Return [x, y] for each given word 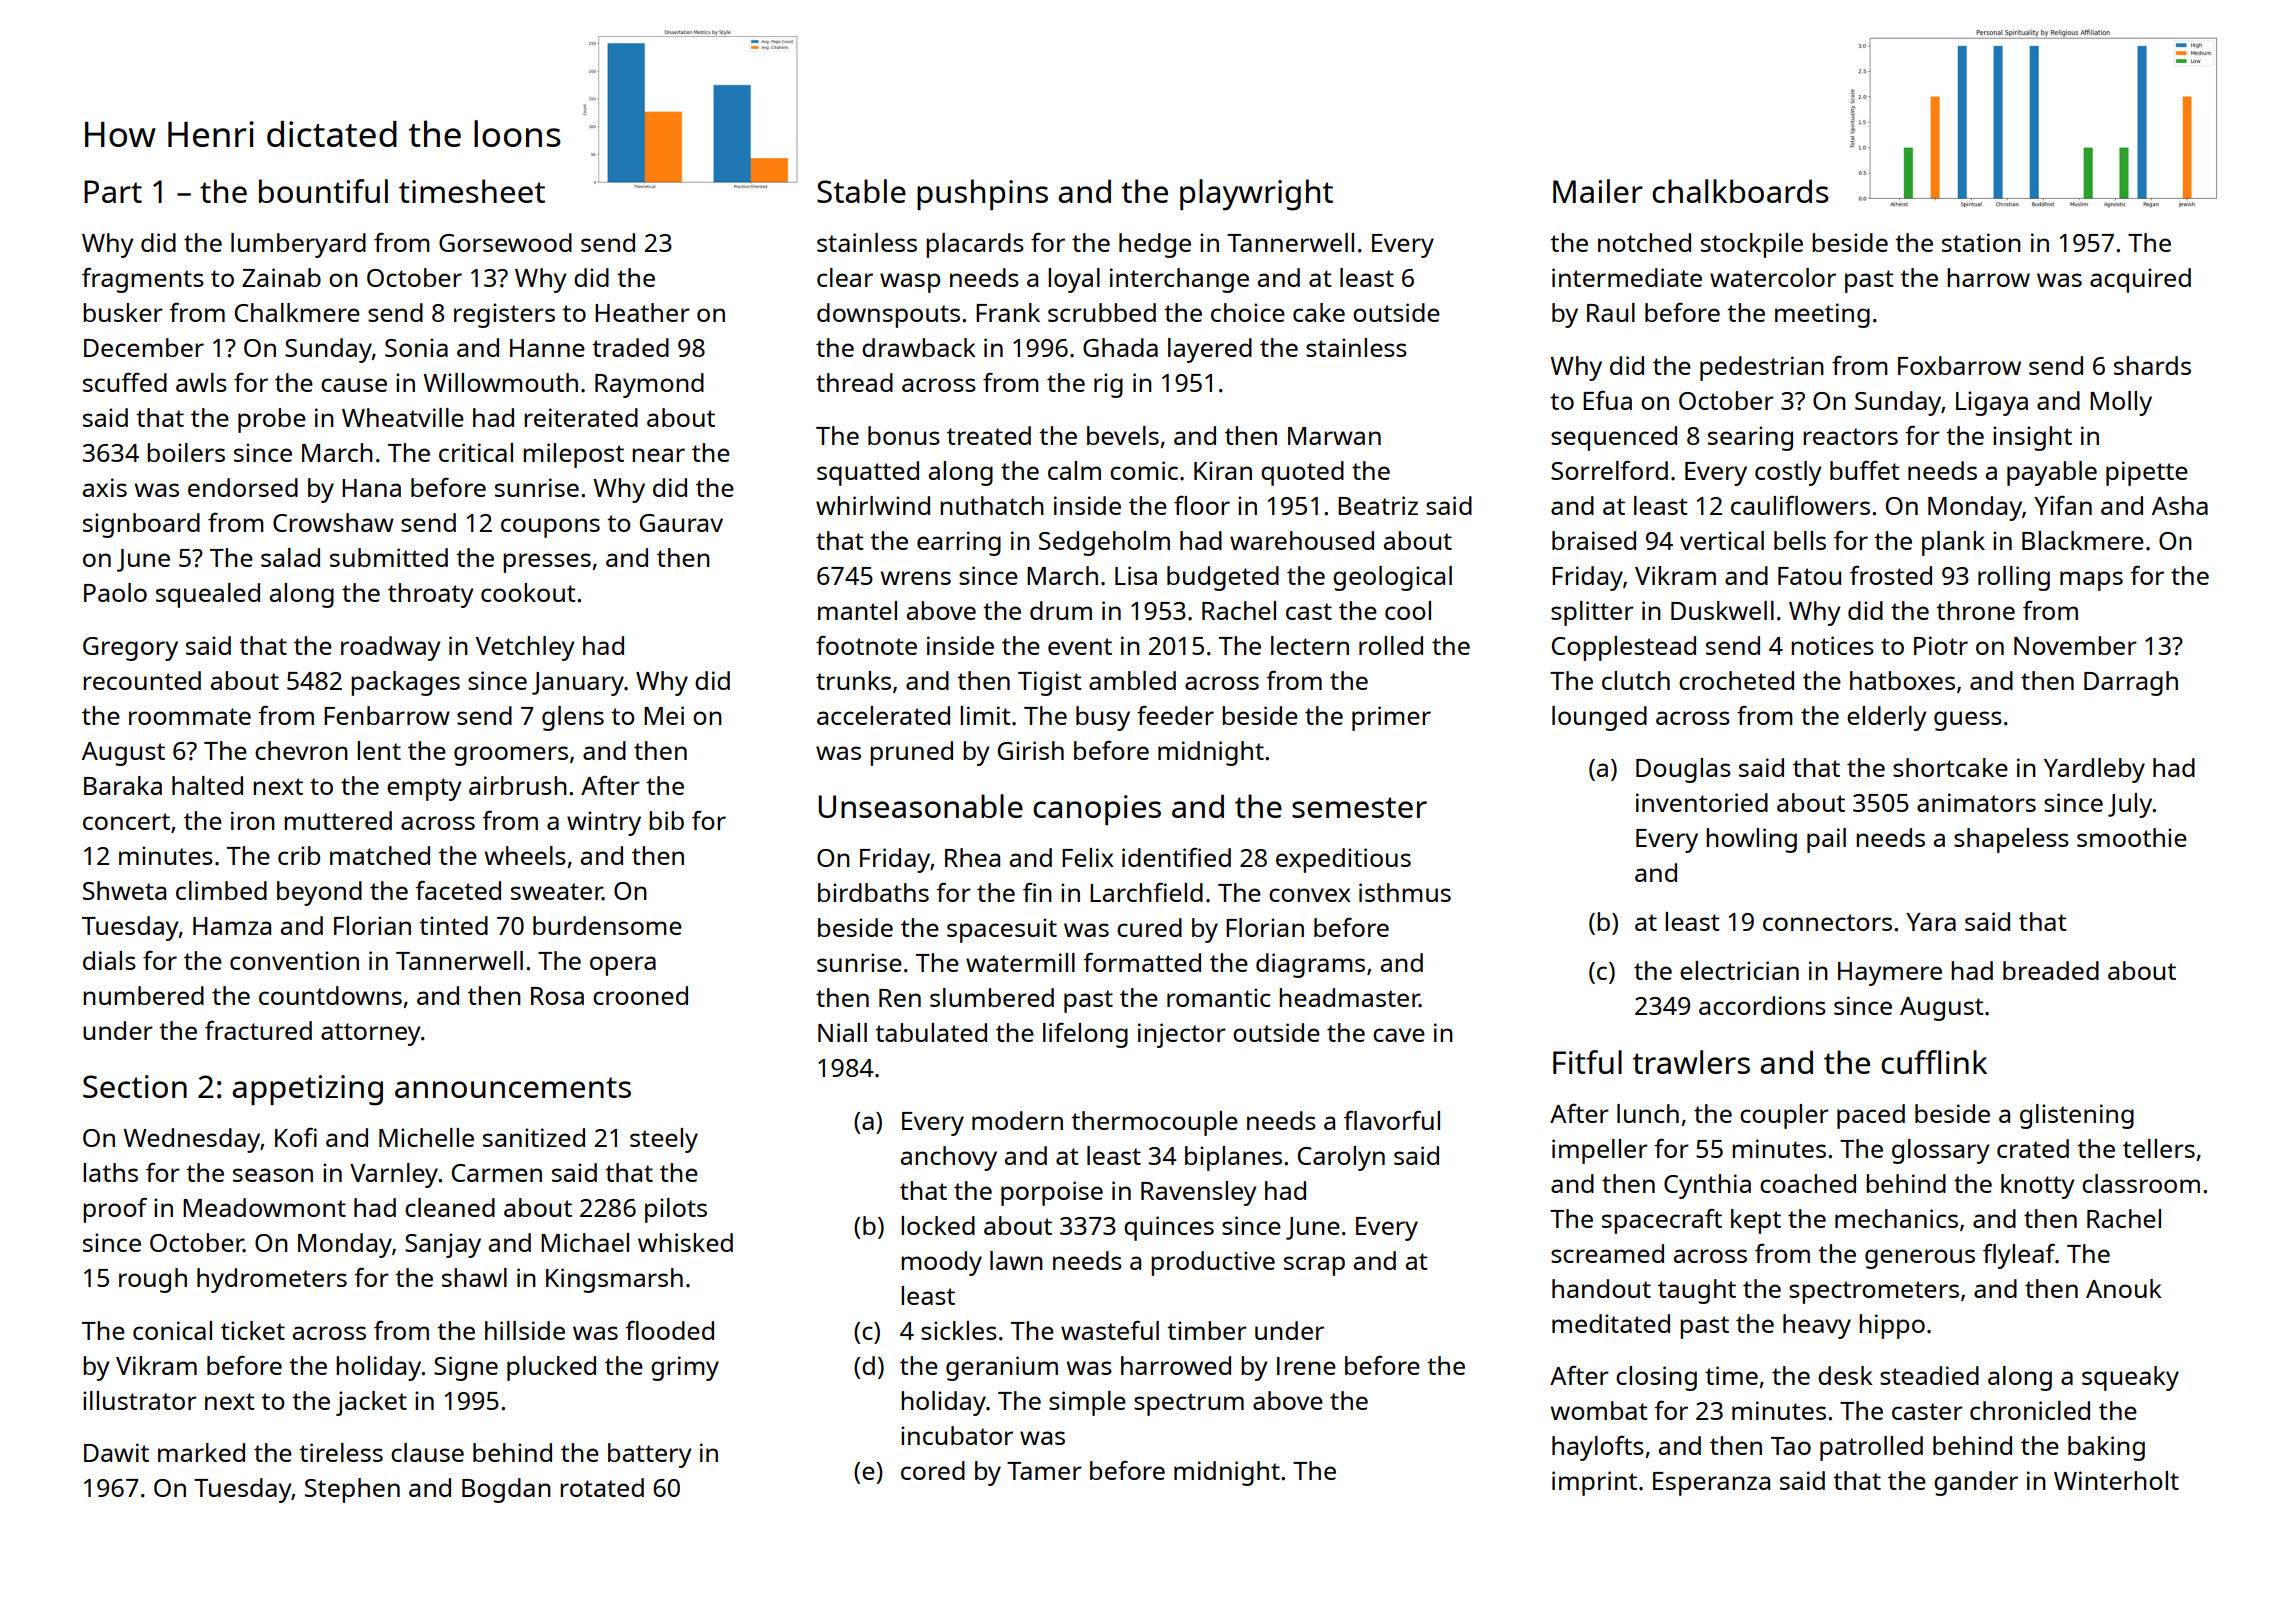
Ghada [1120, 347]
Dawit [116, 1452]
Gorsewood [505, 242]
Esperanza [1711, 1484]
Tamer [1044, 1471]
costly [1788, 473]
